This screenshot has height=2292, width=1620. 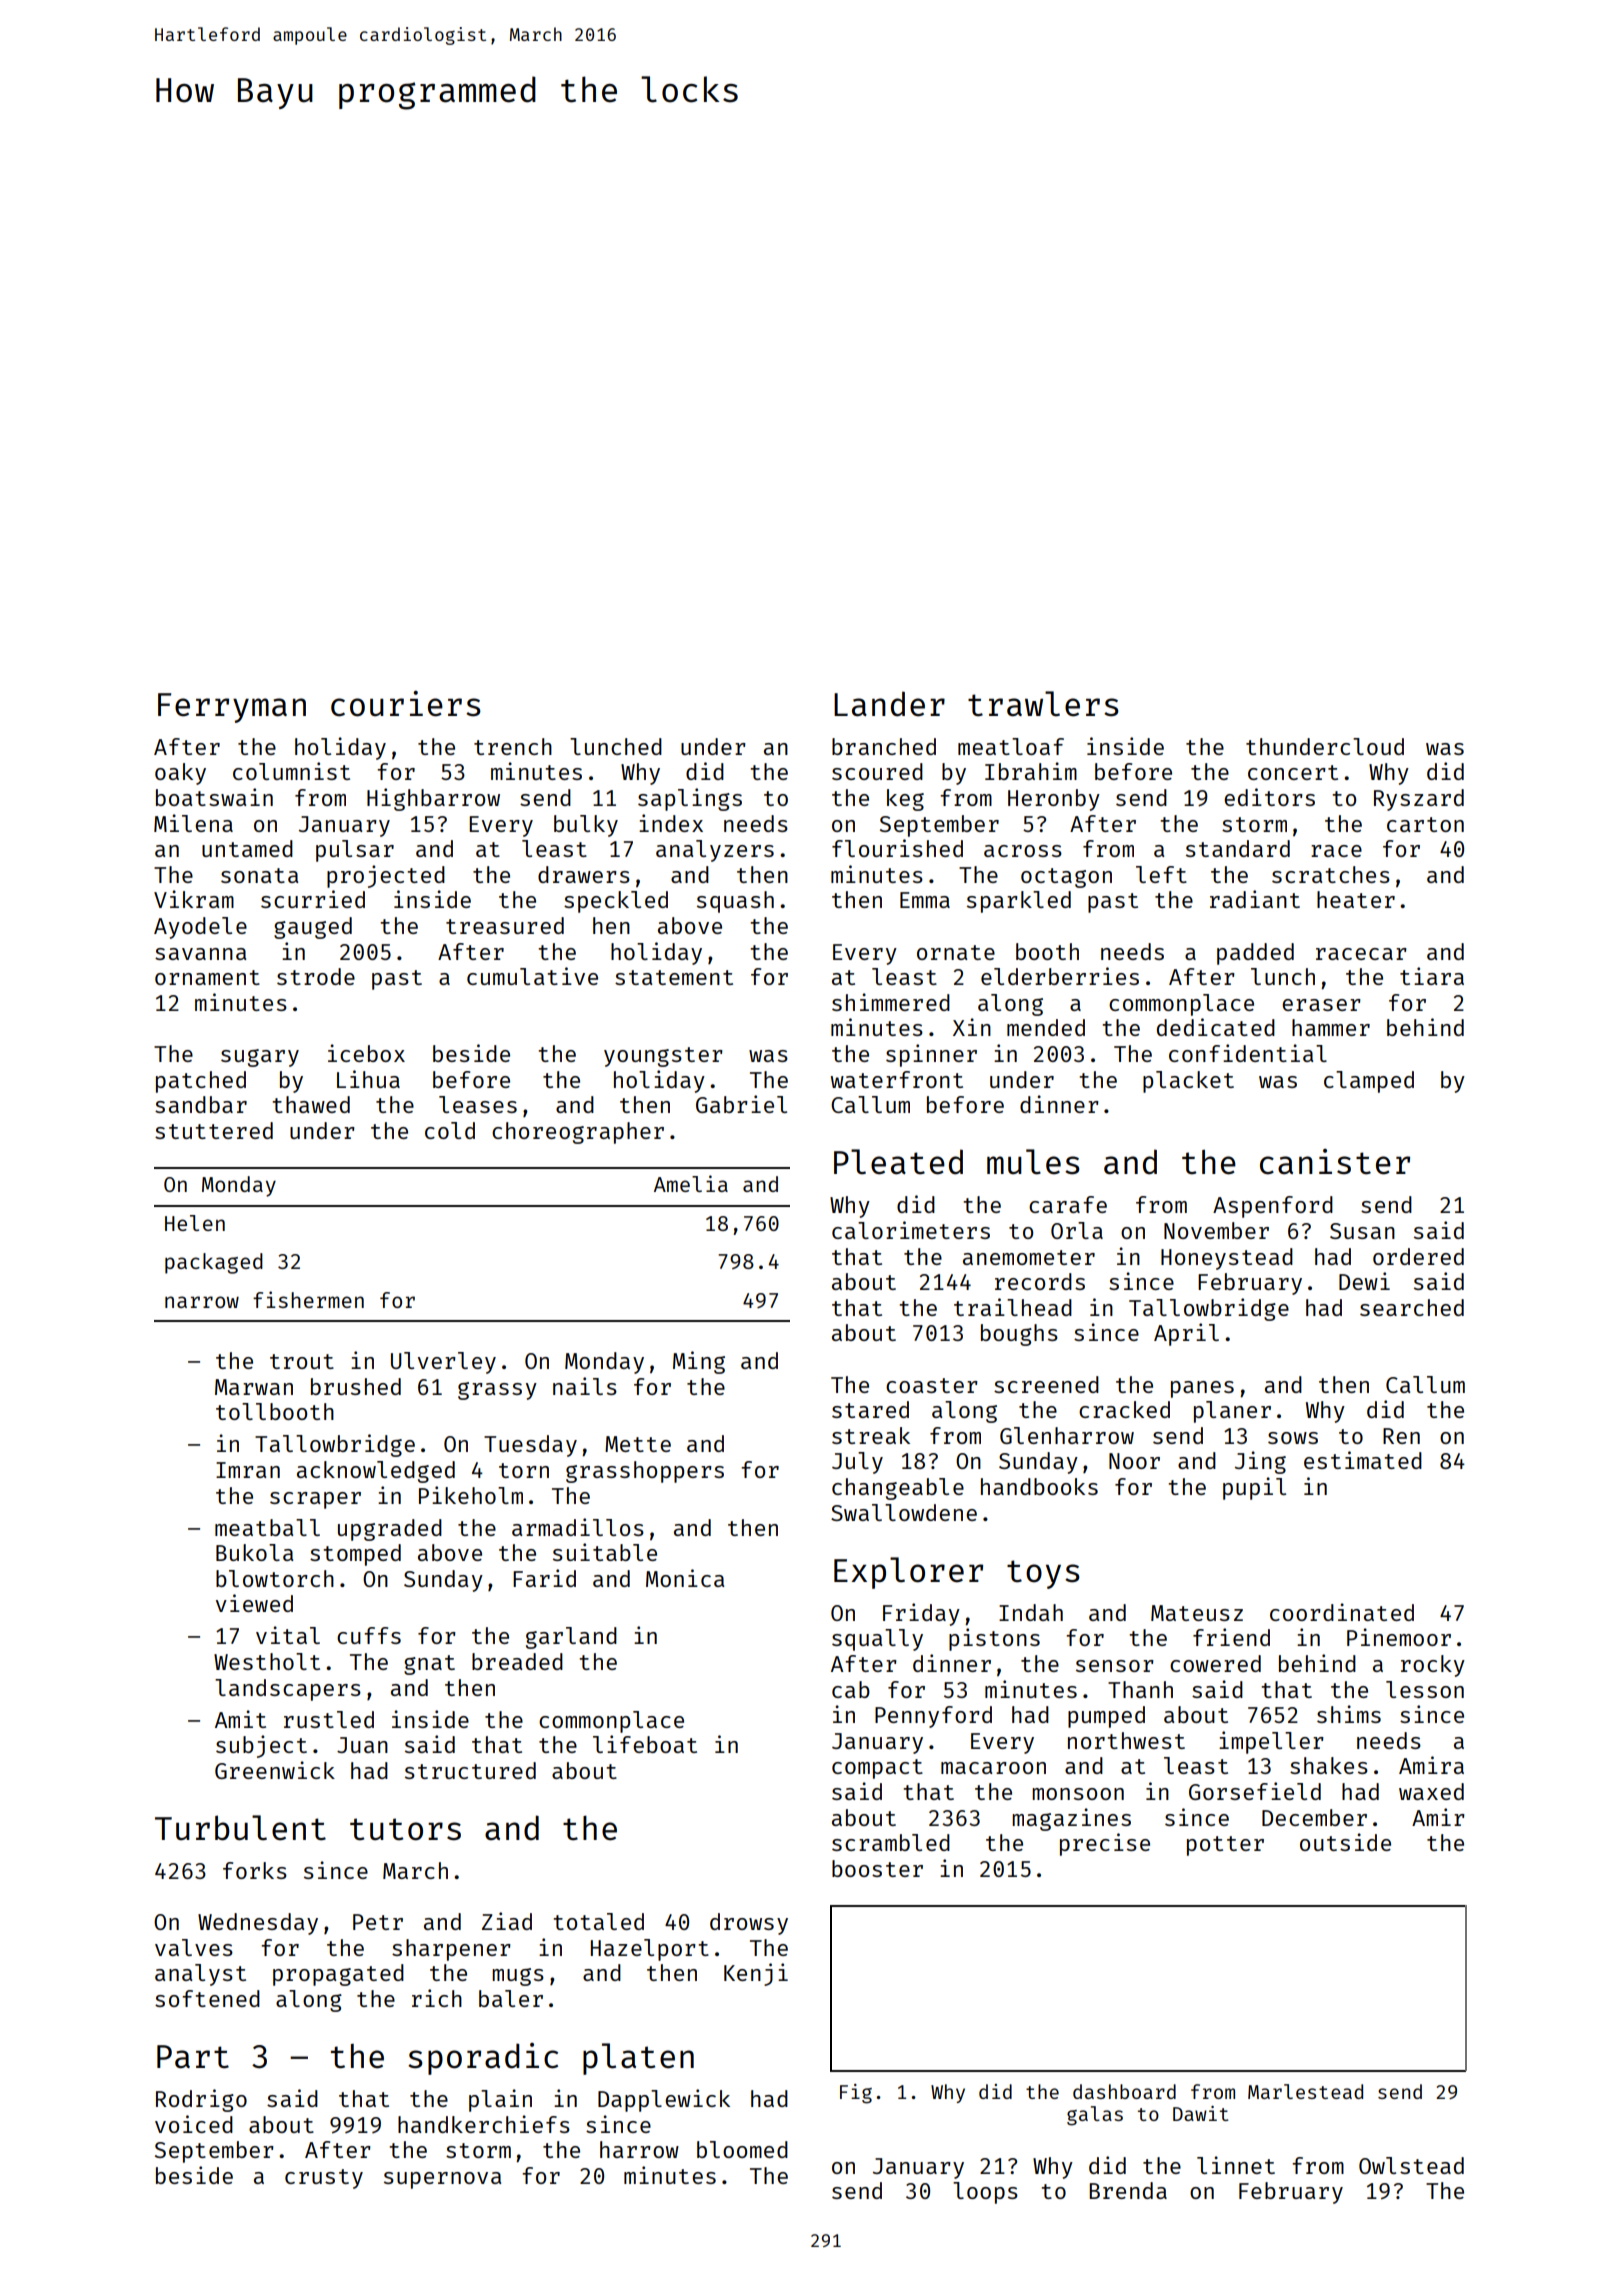 I want to click on Lander, so click(x=889, y=704).
